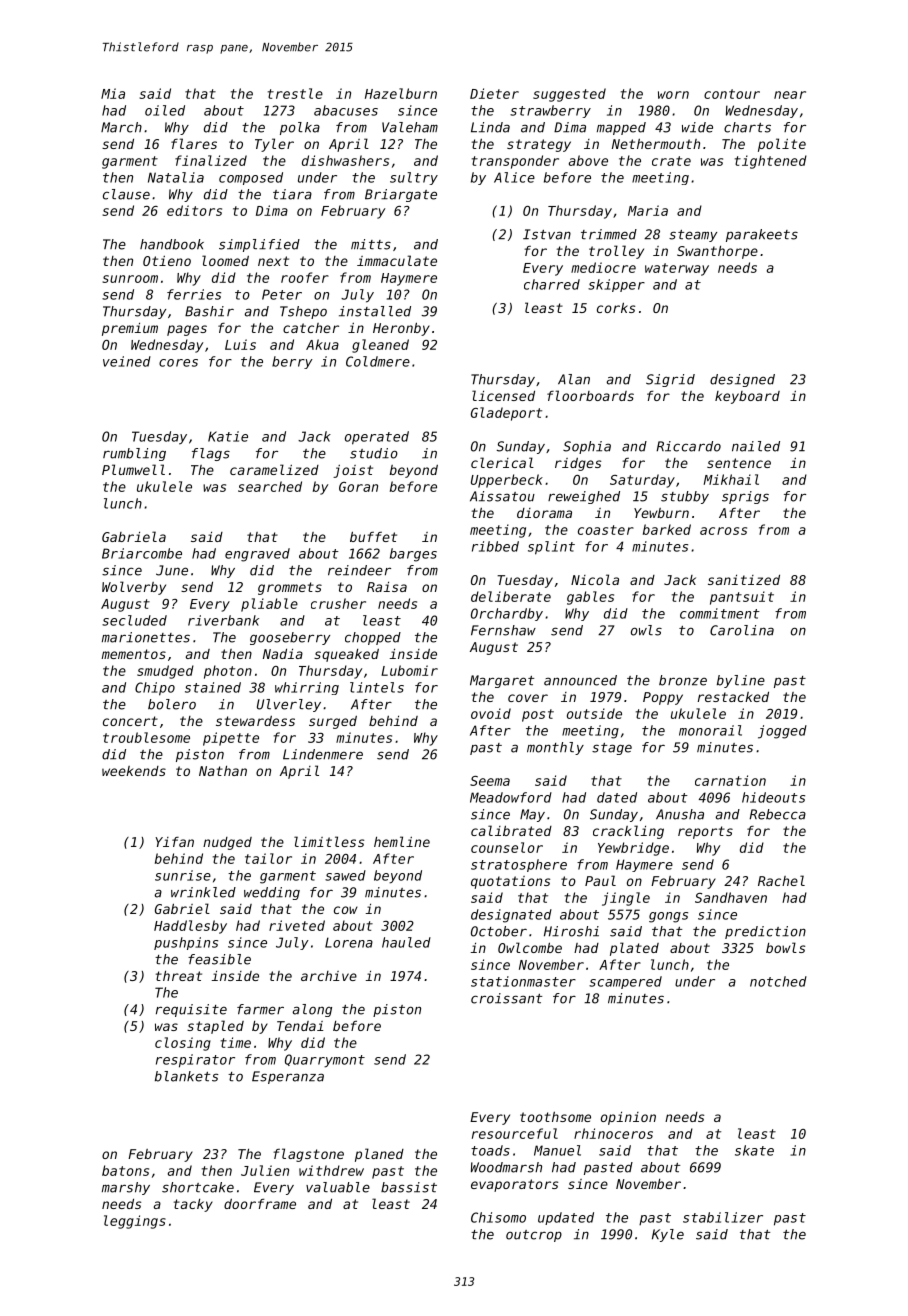  What do you see at coordinates (574, 379) in the screenshot?
I see `Alan` at bounding box center [574, 379].
